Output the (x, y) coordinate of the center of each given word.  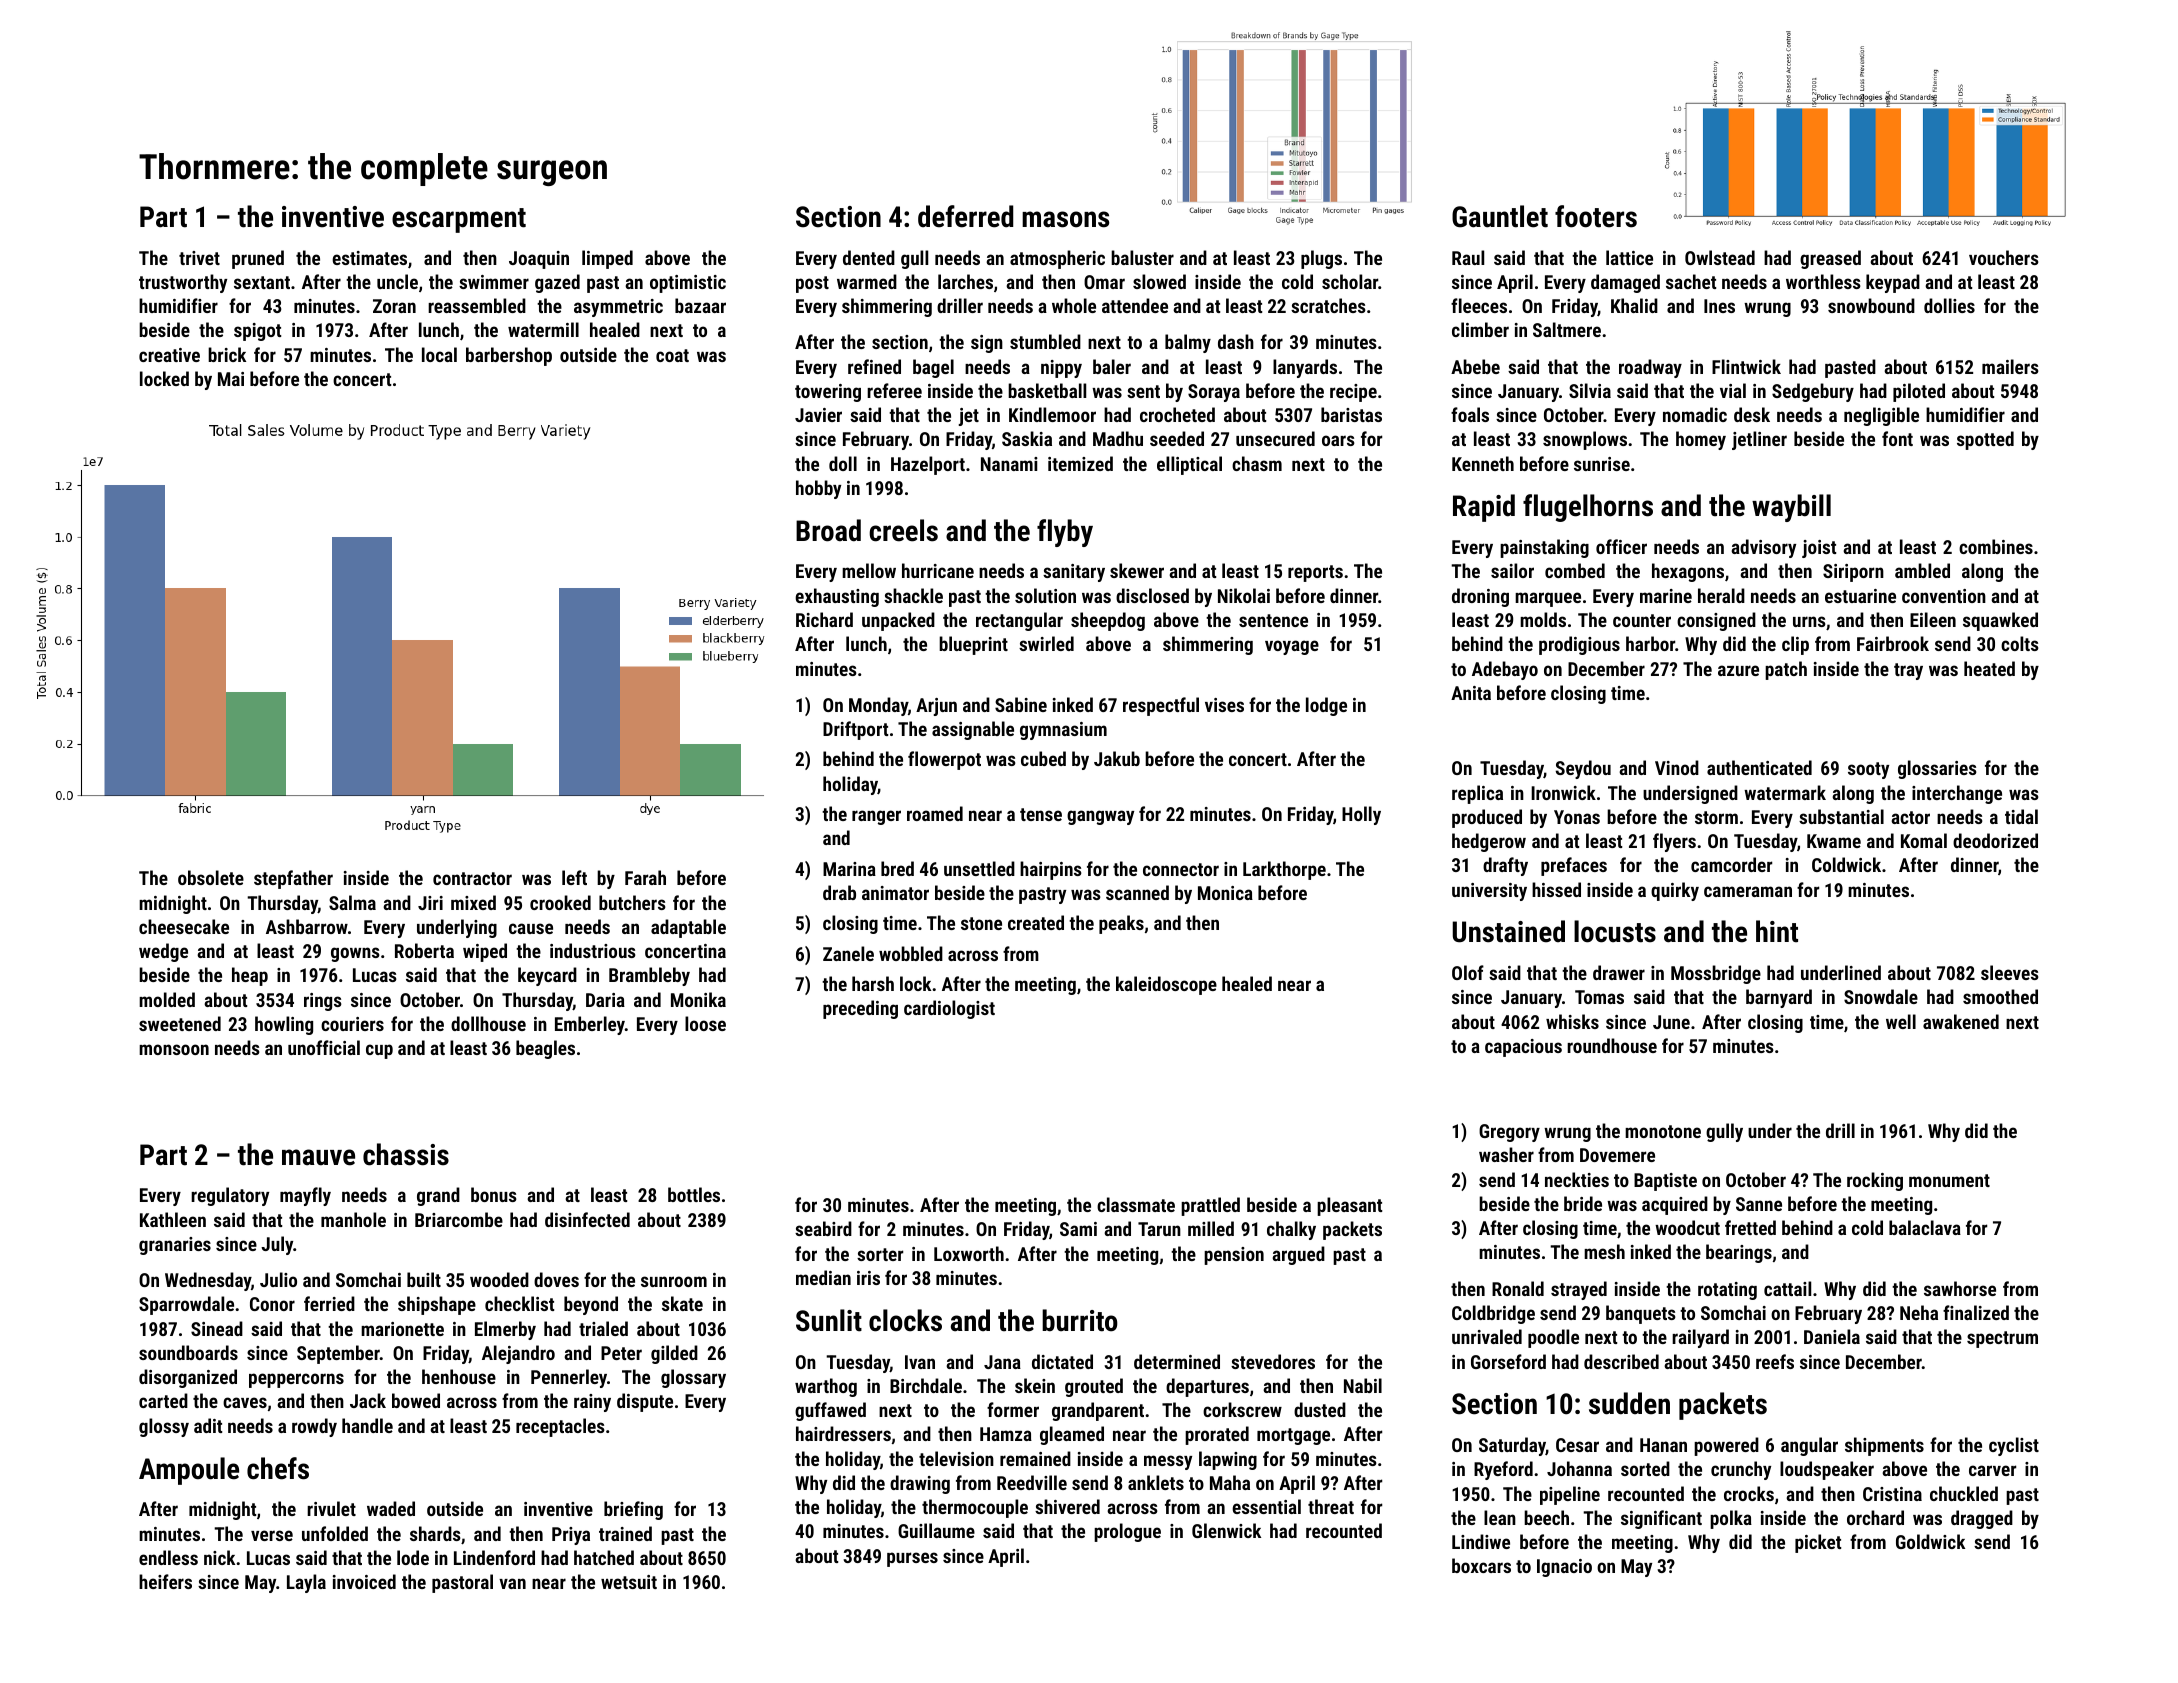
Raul (1468, 257)
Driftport (855, 730)
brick (227, 354)
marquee (1548, 599)
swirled (1046, 643)
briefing (633, 1510)
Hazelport (928, 465)
